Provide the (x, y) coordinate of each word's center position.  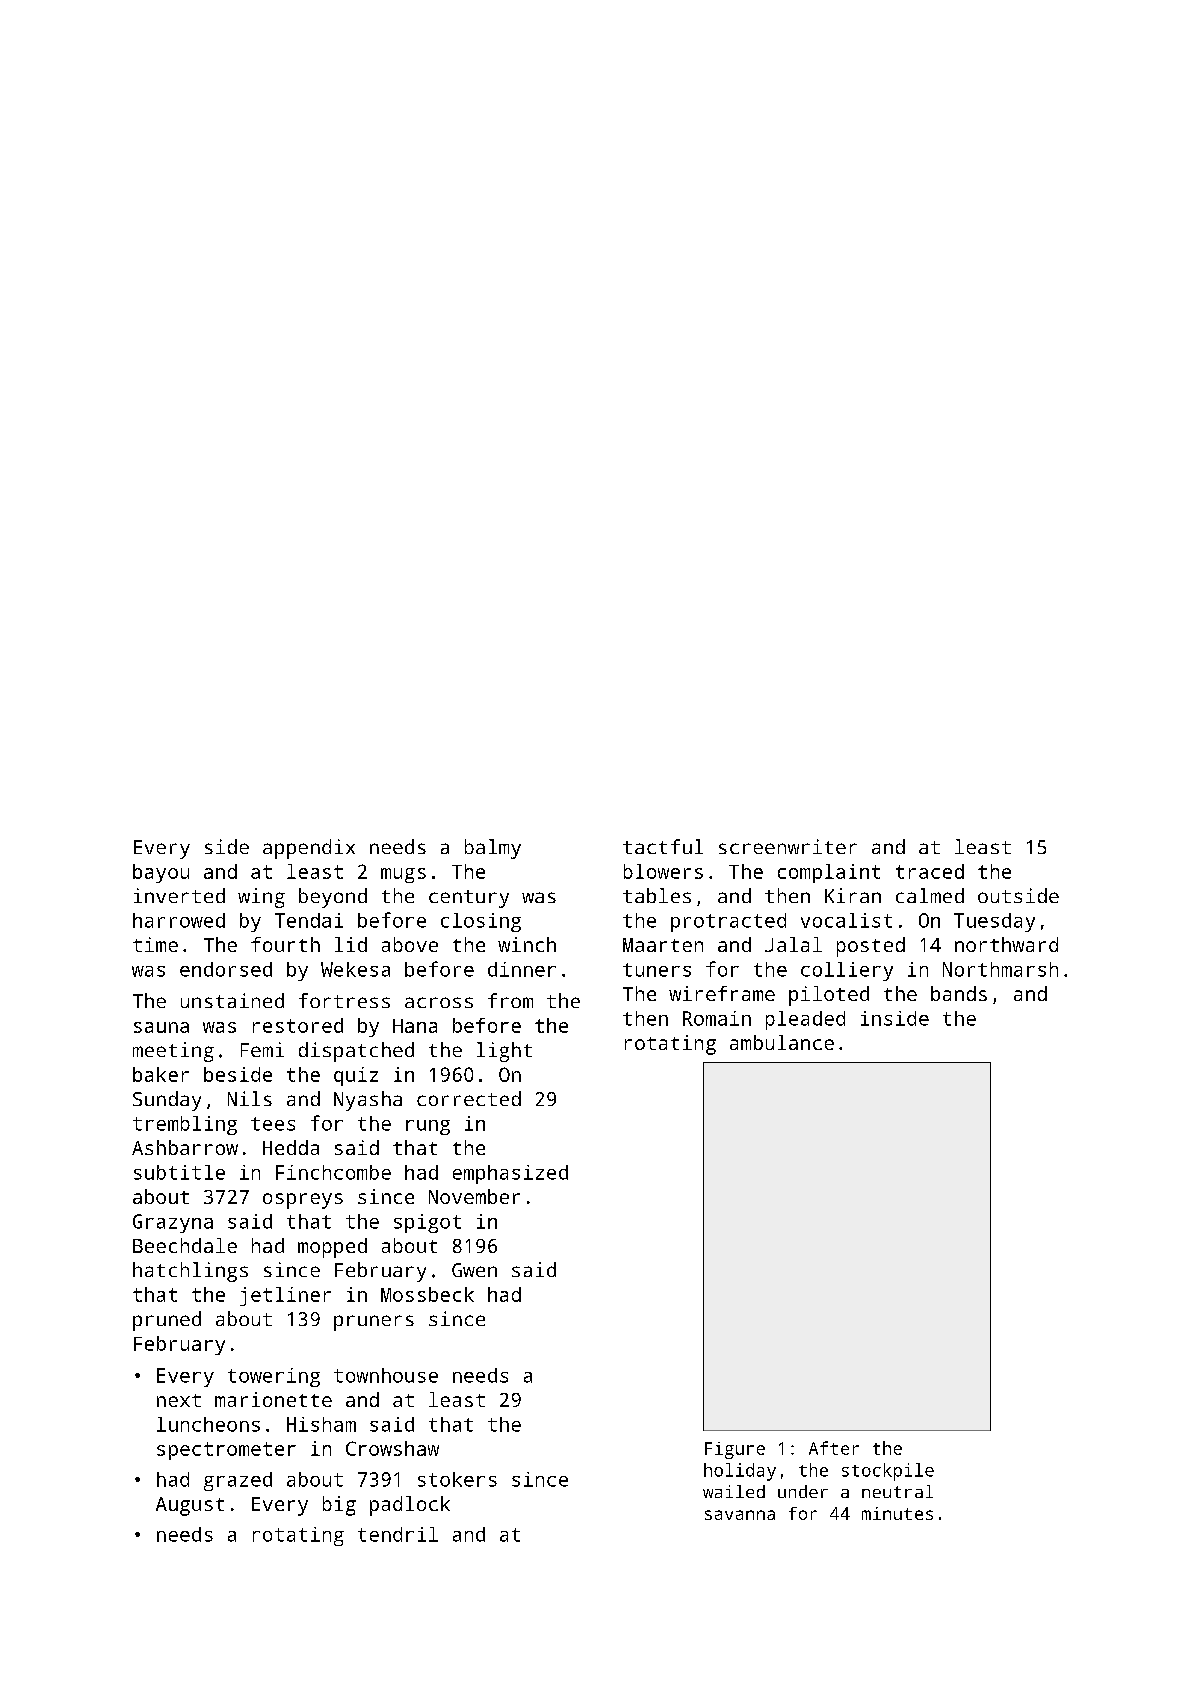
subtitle (179, 1172)
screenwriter (788, 846)
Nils (250, 1098)
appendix (309, 849)
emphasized (510, 1174)
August (190, 1506)
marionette (273, 1399)
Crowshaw (392, 1448)
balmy (493, 849)
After (834, 1448)
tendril (398, 1534)
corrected (469, 1098)
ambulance (782, 1042)
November (474, 1196)
